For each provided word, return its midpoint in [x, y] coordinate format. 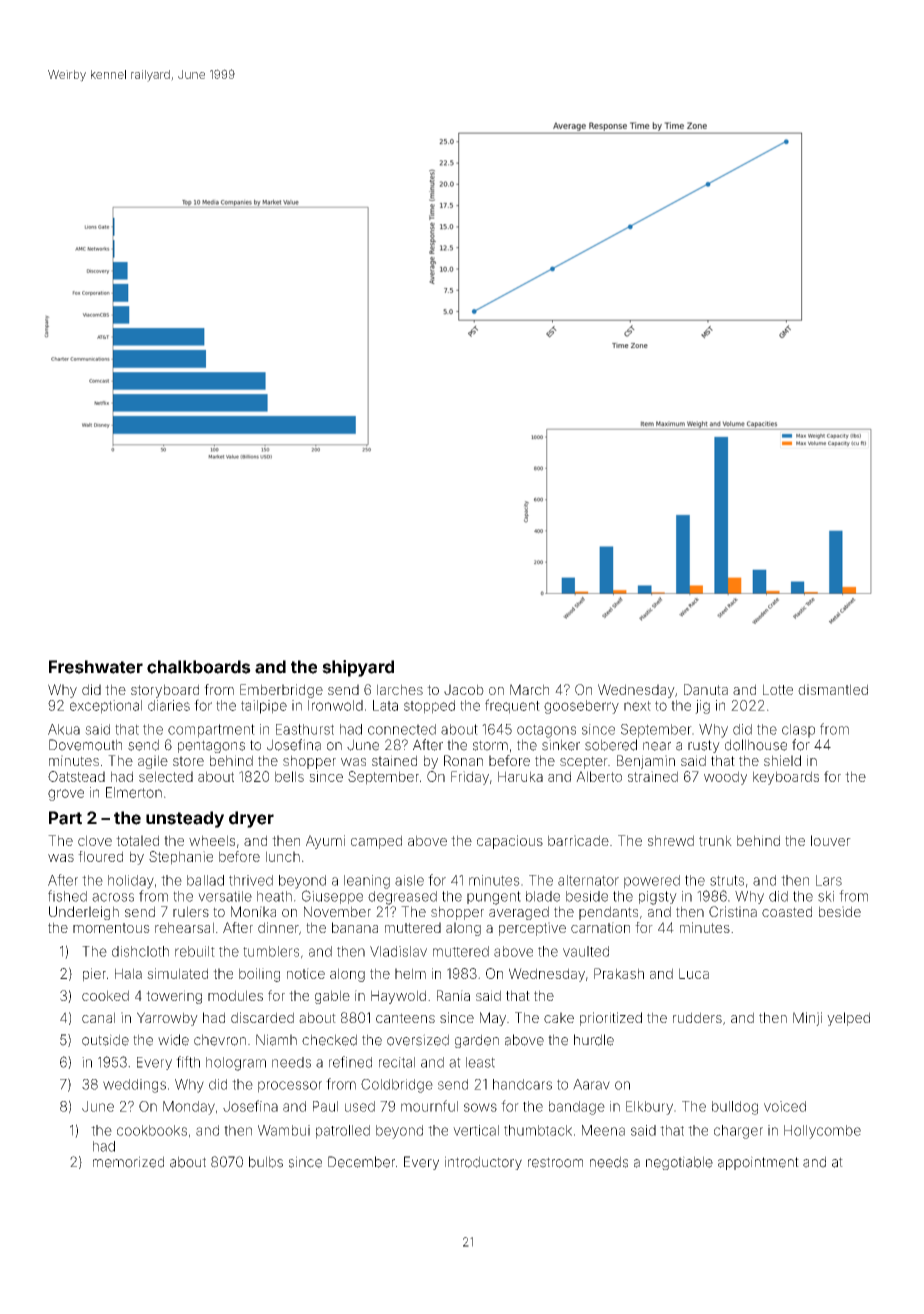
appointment [758, 1163]
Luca [694, 973]
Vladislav [398, 951]
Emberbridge [281, 691]
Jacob [464, 689]
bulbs [266, 1162]
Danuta [706, 689]
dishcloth [140, 951]
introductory [483, 1163]
